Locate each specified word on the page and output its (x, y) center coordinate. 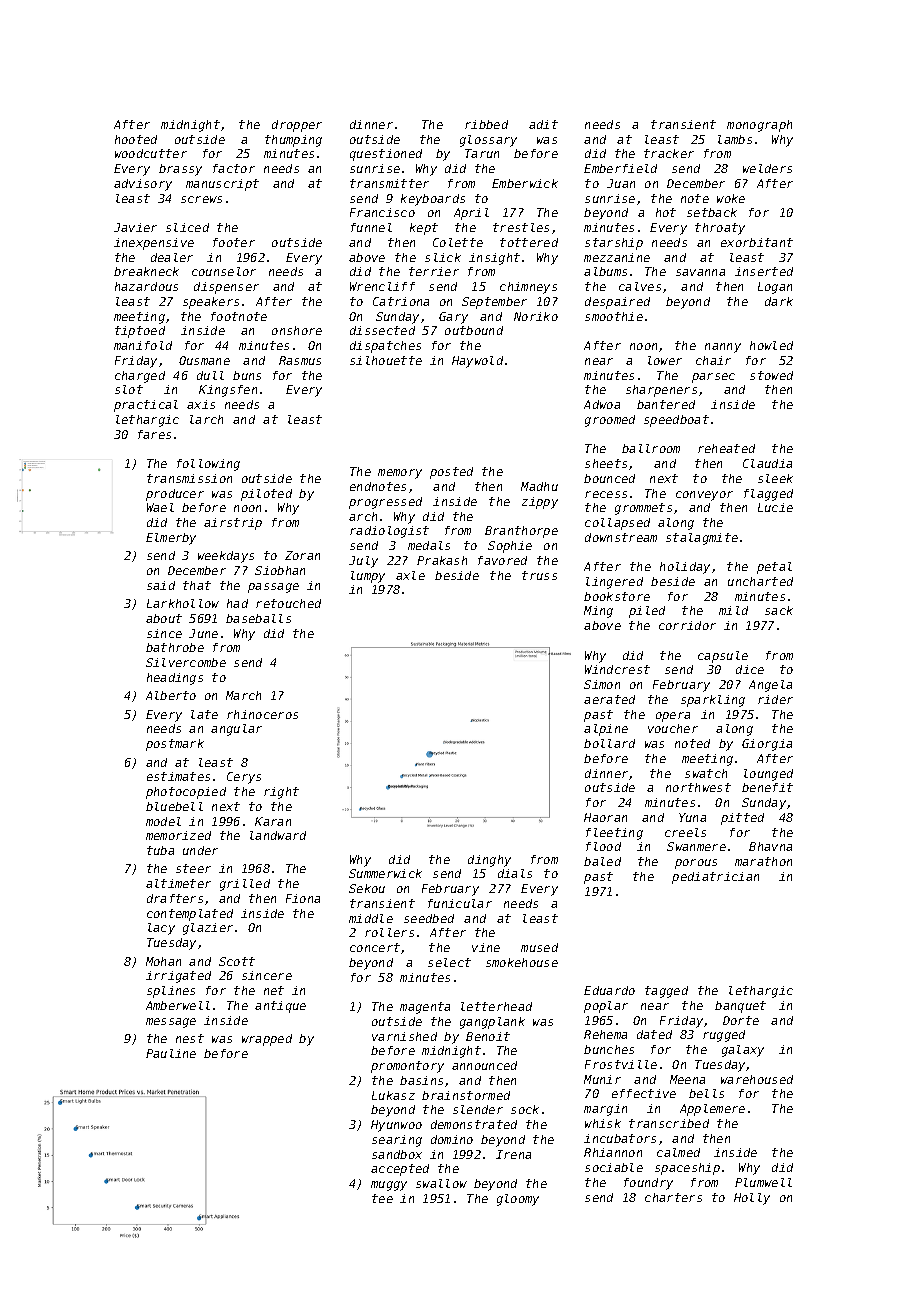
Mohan (163, 961)
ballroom (651, 448)
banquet (740, 1007)
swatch (706, 773)
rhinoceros (262, 714)
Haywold (477, 362)
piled (647, 612)
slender (478, 1109)
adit (543, 124)
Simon (602, 684)
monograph (759, 126)
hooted (136, 139)
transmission (189, 478)
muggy (389, 1186)
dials (515, 873)
